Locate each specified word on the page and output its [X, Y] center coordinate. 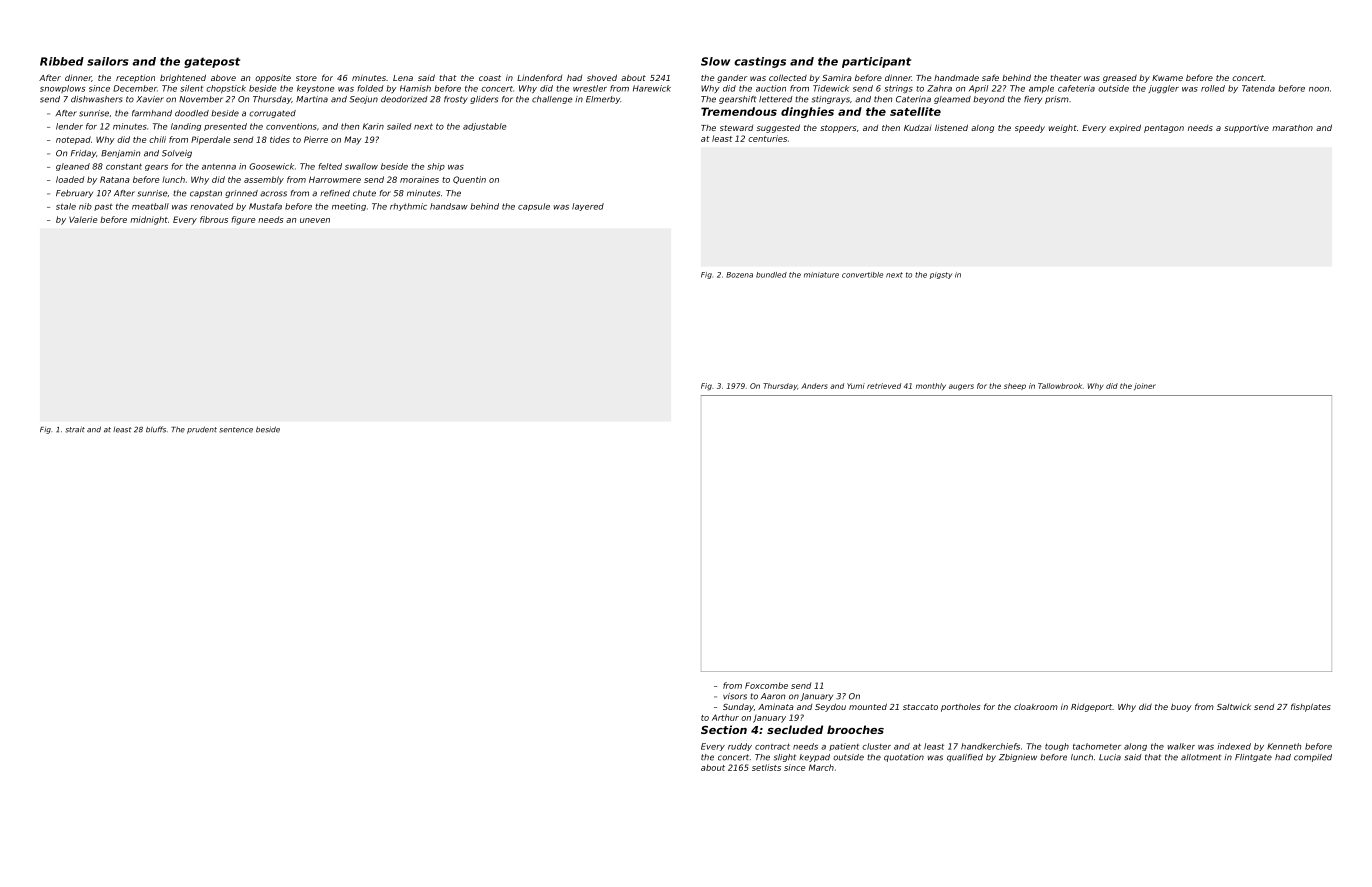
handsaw [449, 206]
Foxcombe [766, 685]
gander [732, 79]
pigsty [941, 275]
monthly [931, 386]
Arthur [725, 717]
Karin [373, 126]
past [103, 207]
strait [75, 429]
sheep [1015, 386]
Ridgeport [1091, 707]
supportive [1246, 128]
